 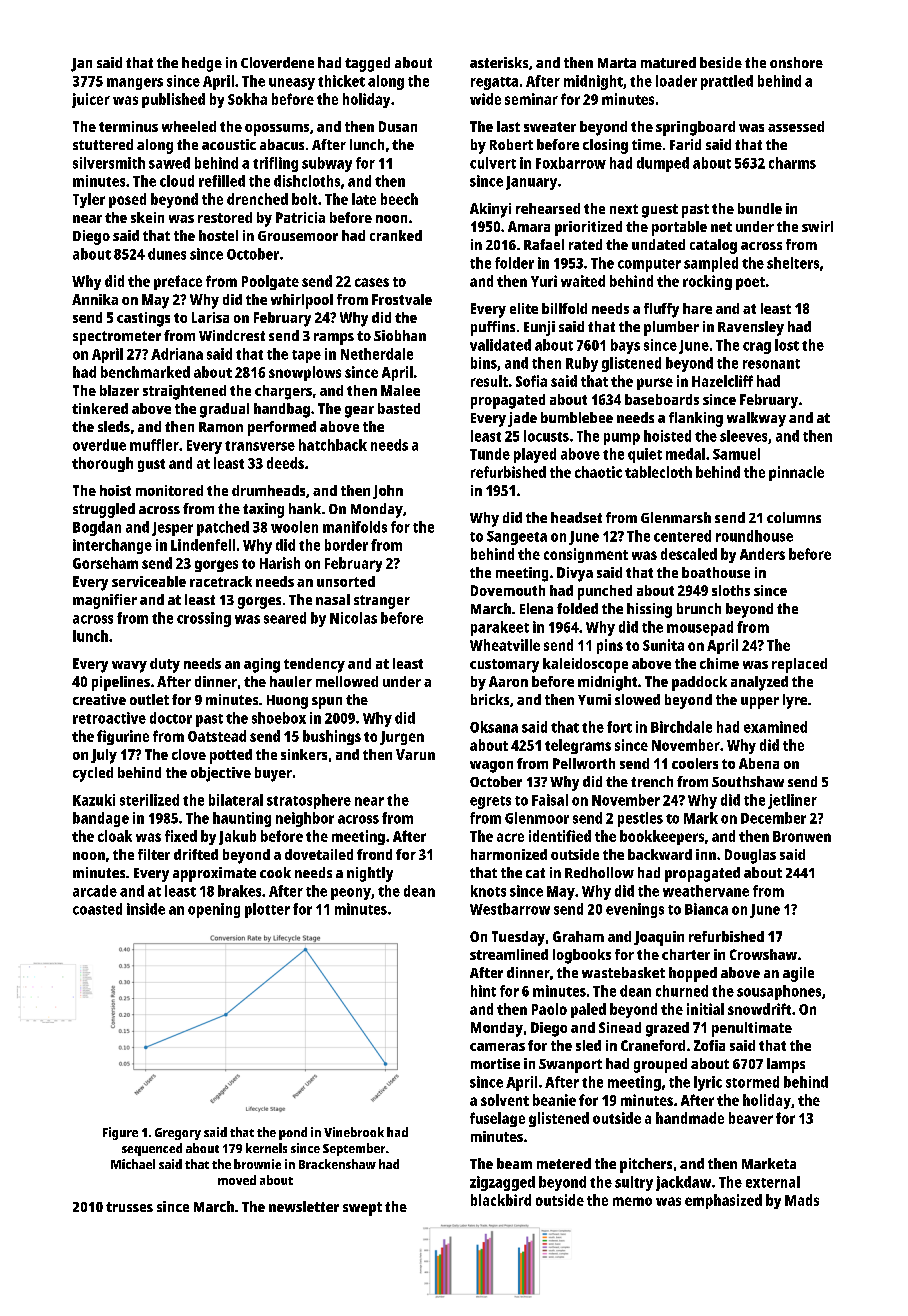 I want to click on racetrack, so click(x=221, y=581).
